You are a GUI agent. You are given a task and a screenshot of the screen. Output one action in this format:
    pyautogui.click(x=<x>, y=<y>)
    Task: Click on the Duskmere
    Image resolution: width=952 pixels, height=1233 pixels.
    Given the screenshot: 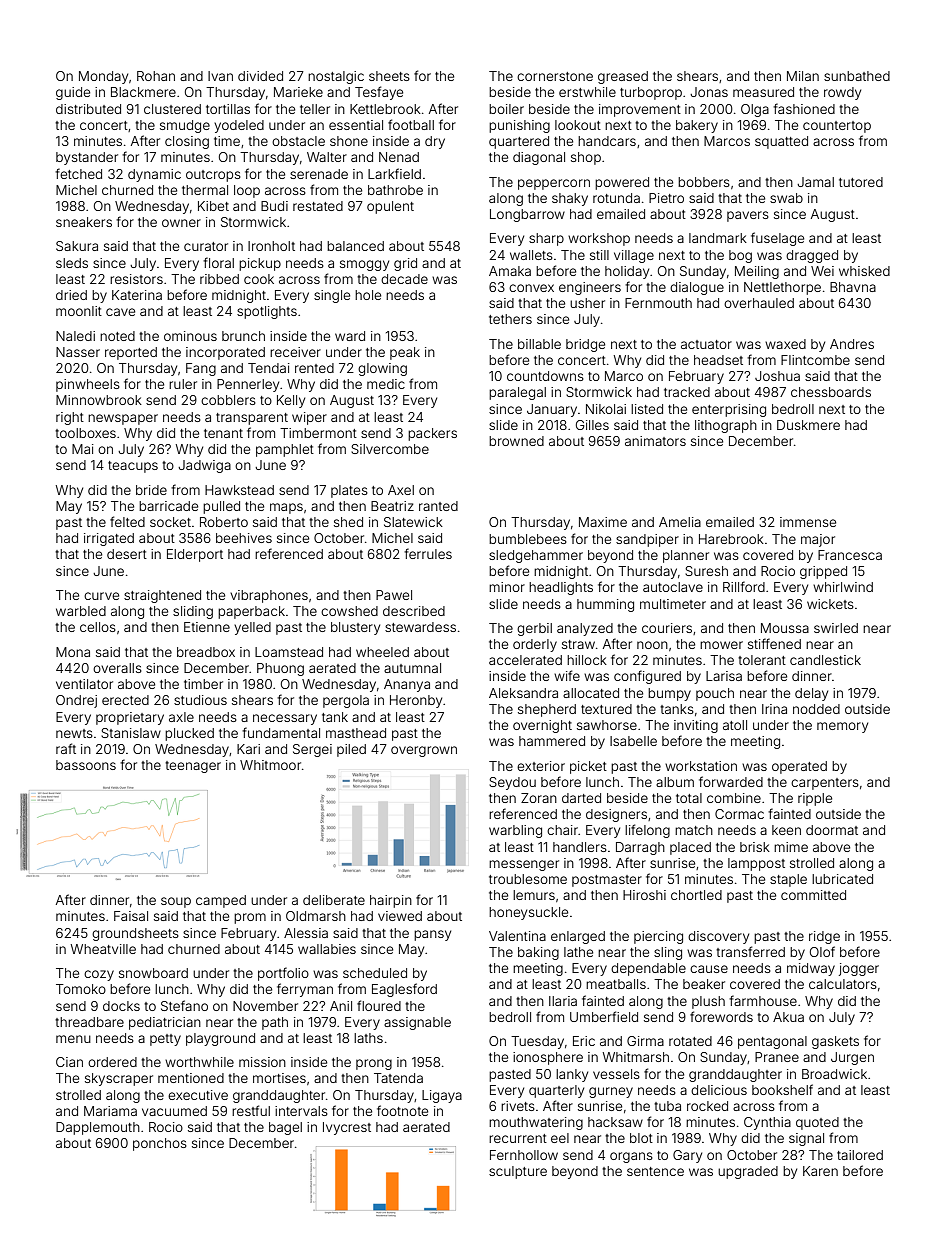 What is the action you would take?
    pyautogui.click(x=808, y=425)
